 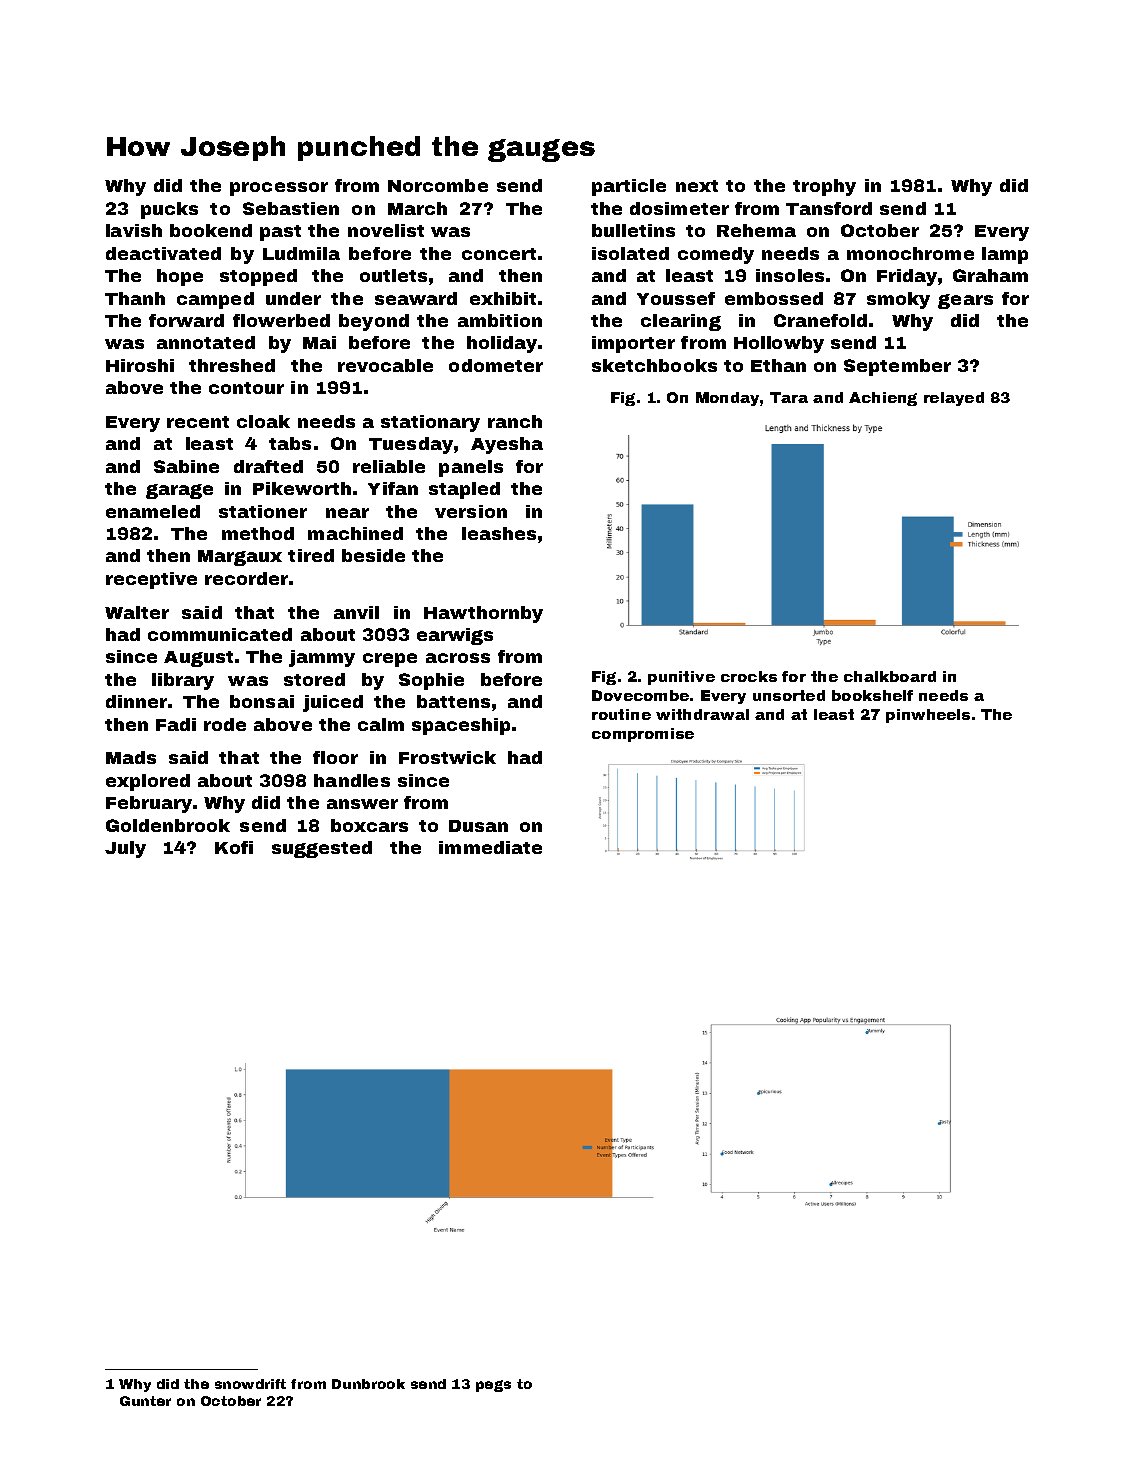 I want to click on Dunbrook, so click(x=368, y=1384).
